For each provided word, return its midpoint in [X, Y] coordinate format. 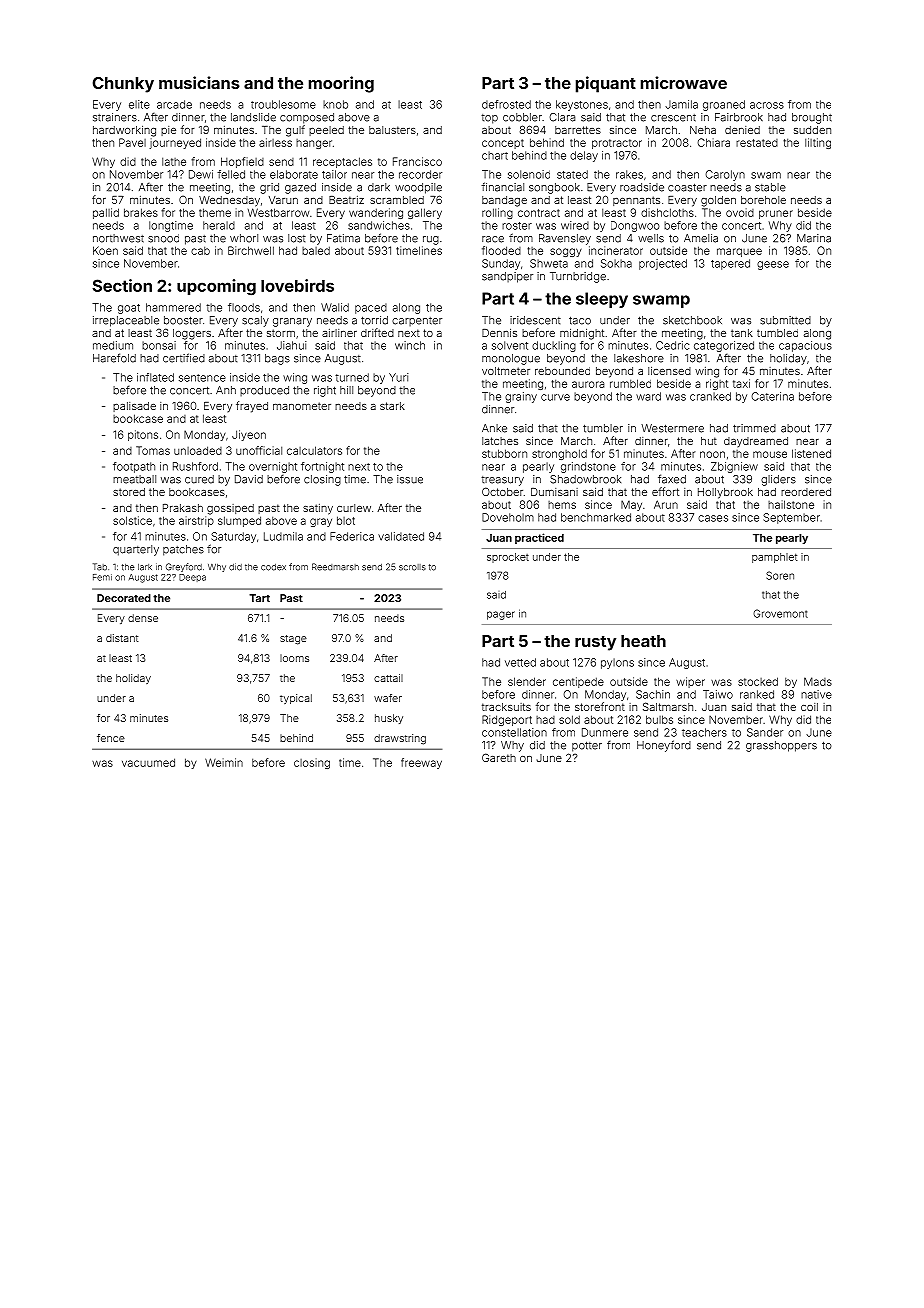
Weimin [224, 762]
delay [584, 156]
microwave [684, 82]
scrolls [412, 567]
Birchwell [251, 250]
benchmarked [596, 517]
